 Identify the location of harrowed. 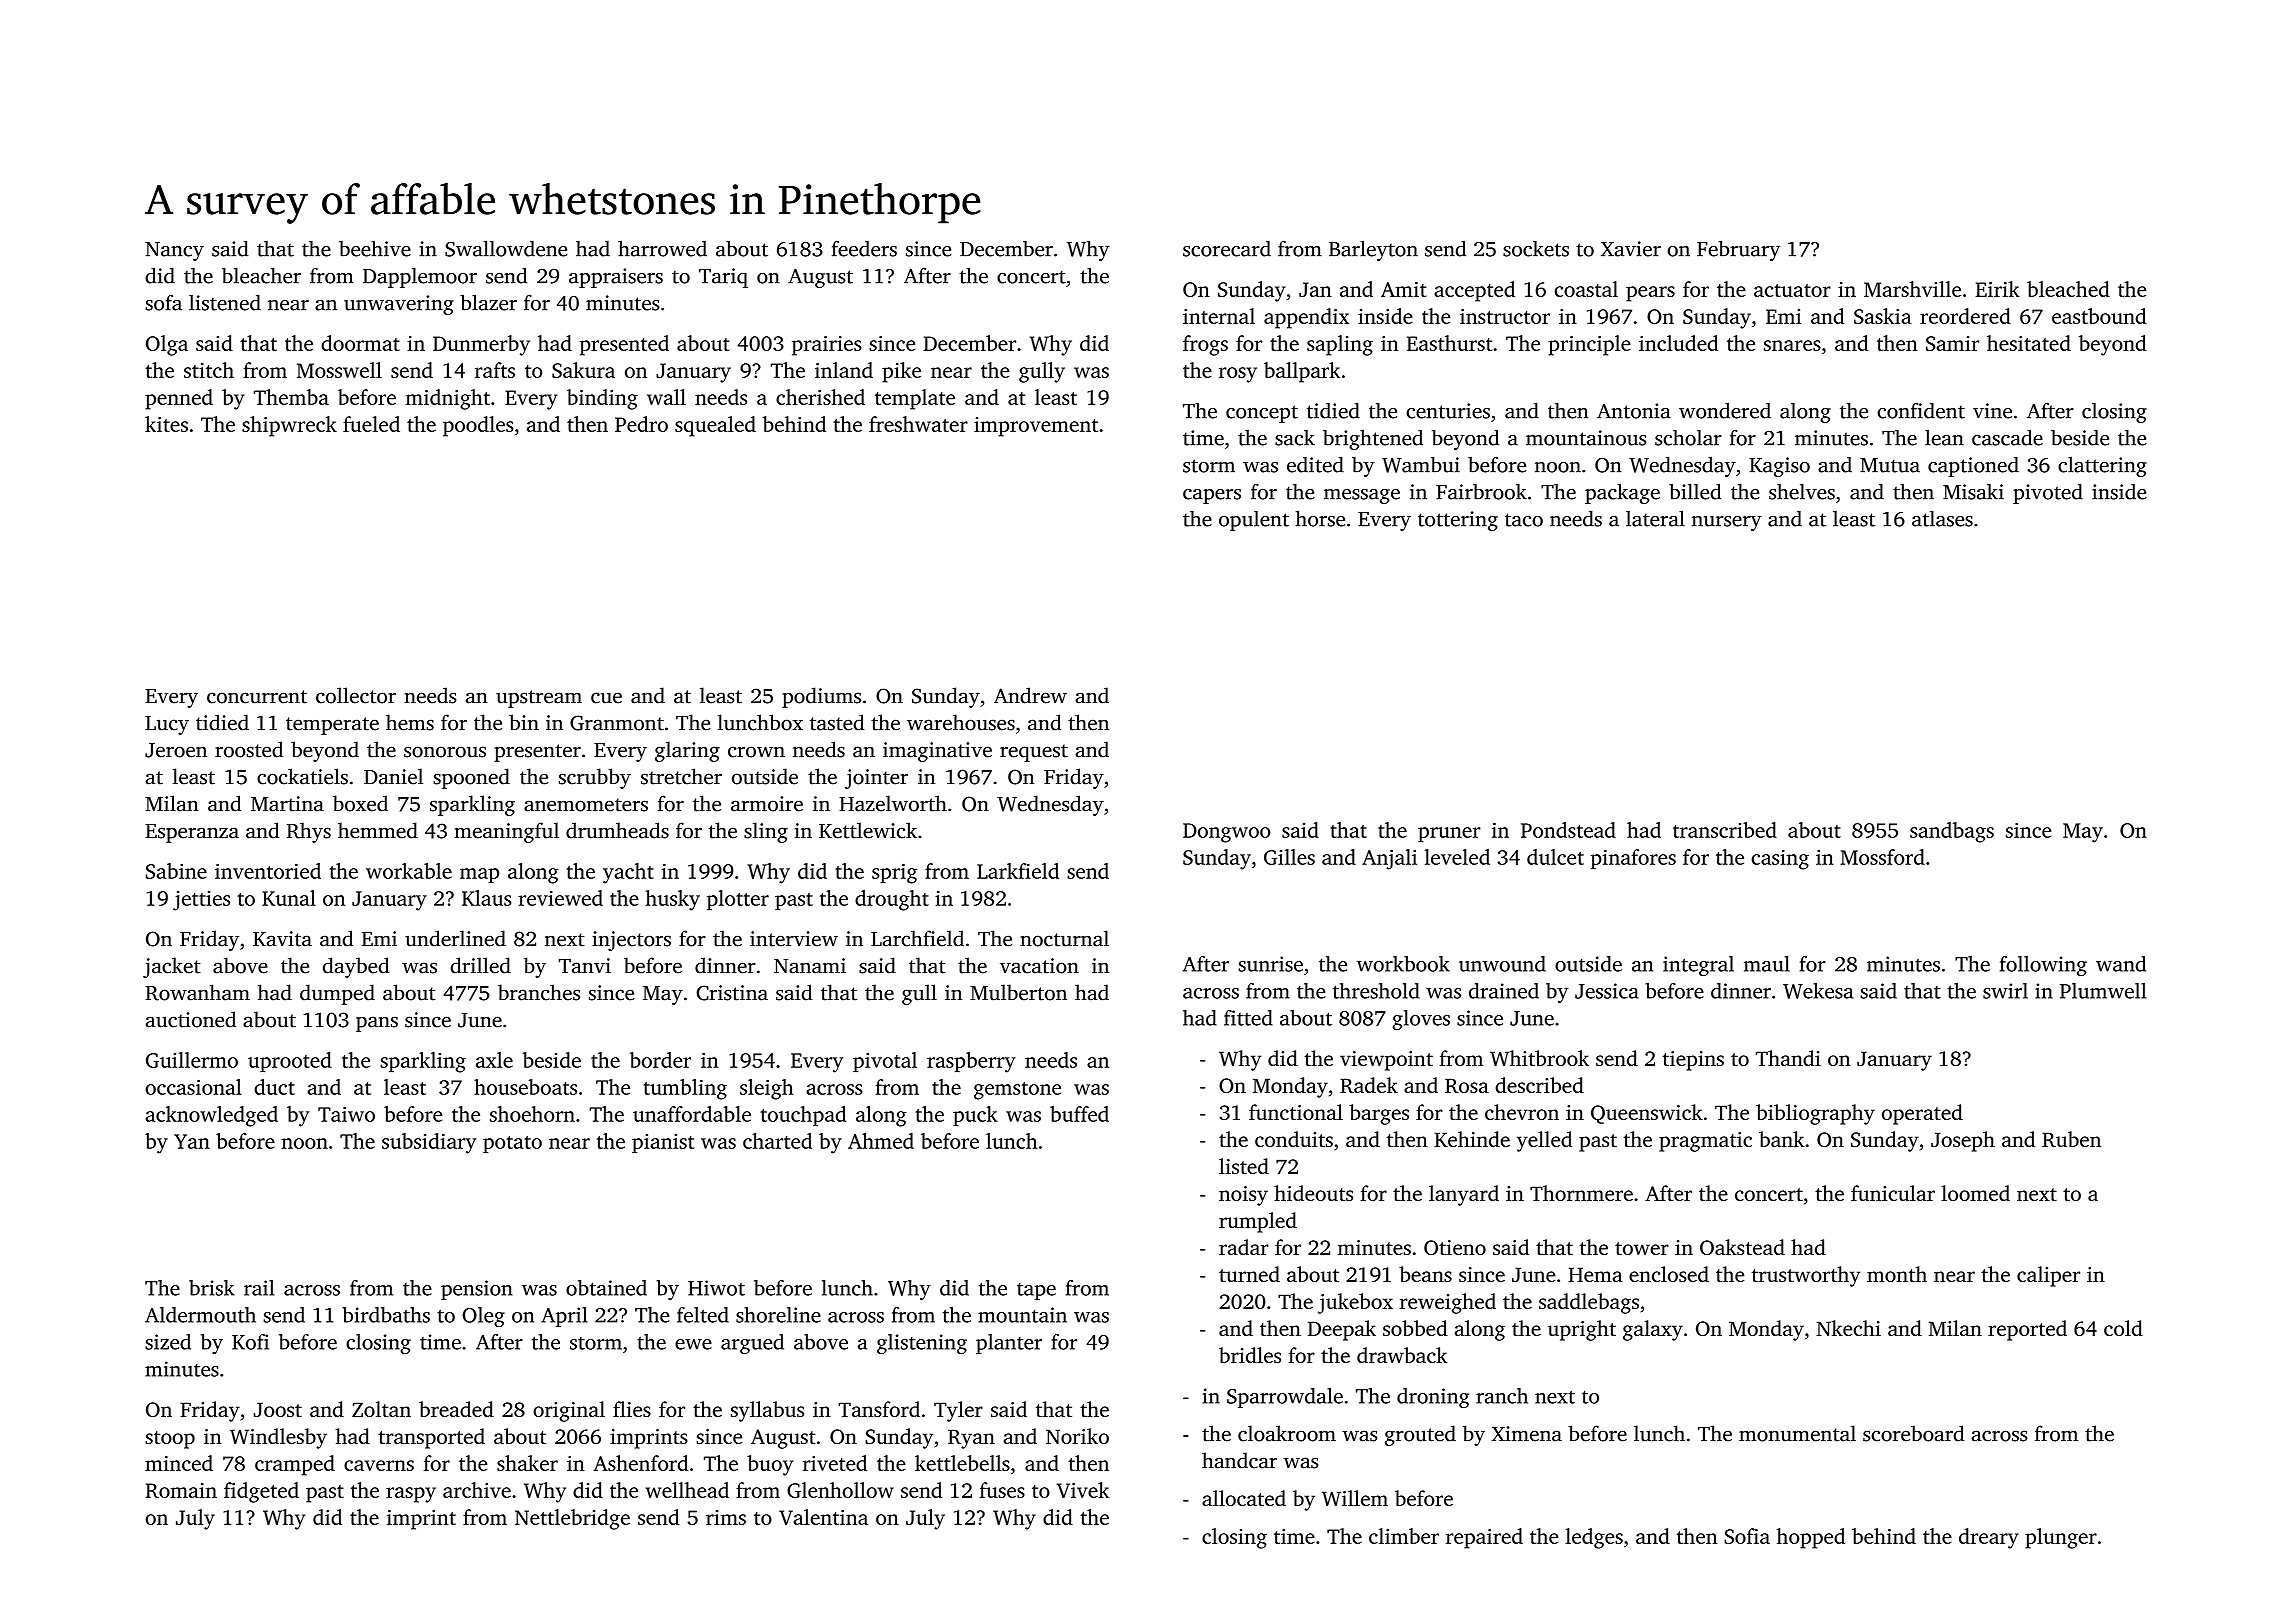
(662, 248).
